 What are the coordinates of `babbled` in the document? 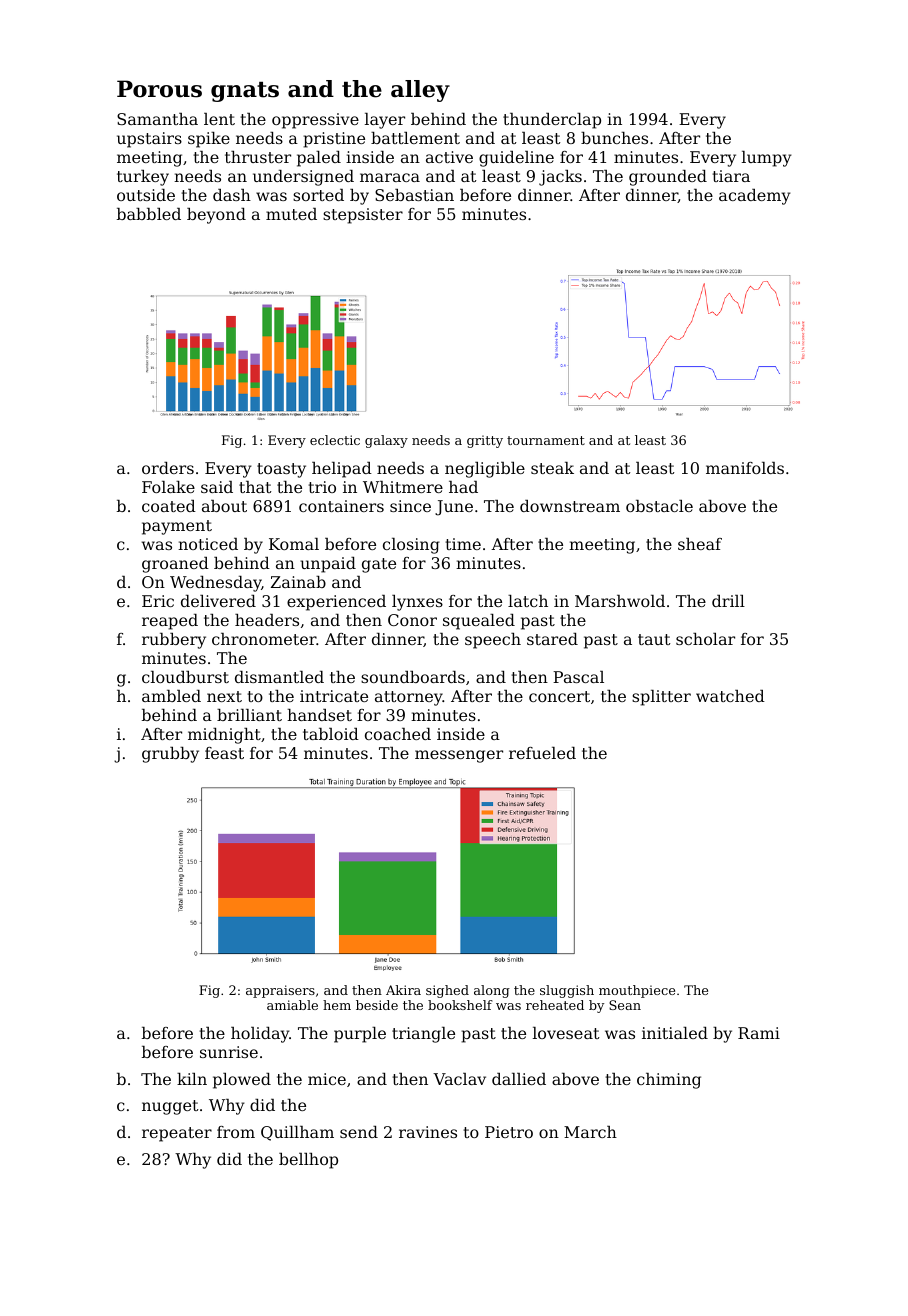 It's located at (149, 214).
